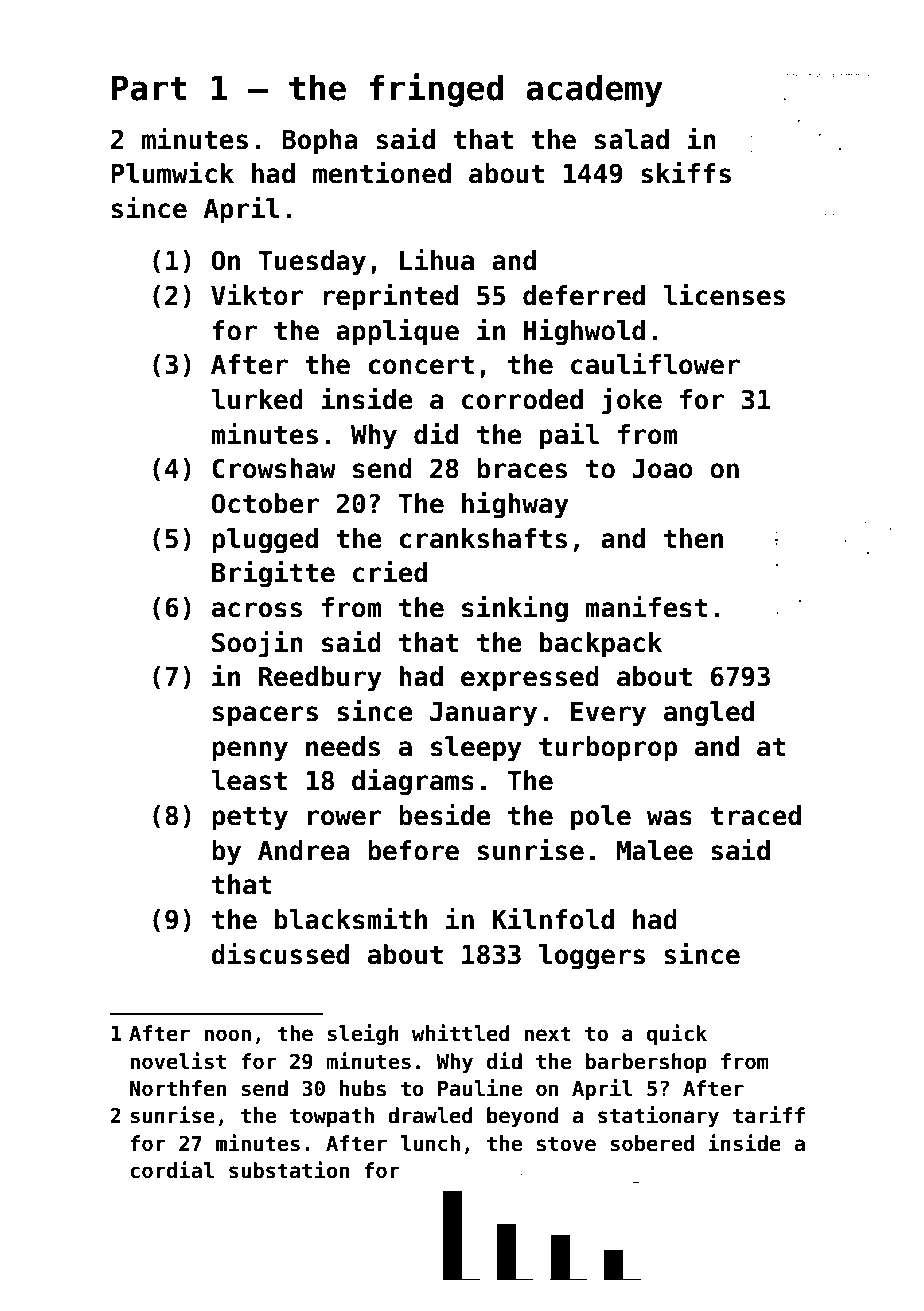 Image resolution: width=924 pixels, height=1311 pixels. What do you see at coordinates (172, 173) in the screenshot?
I see `Plumwick` at bounding box center [172, 173].
